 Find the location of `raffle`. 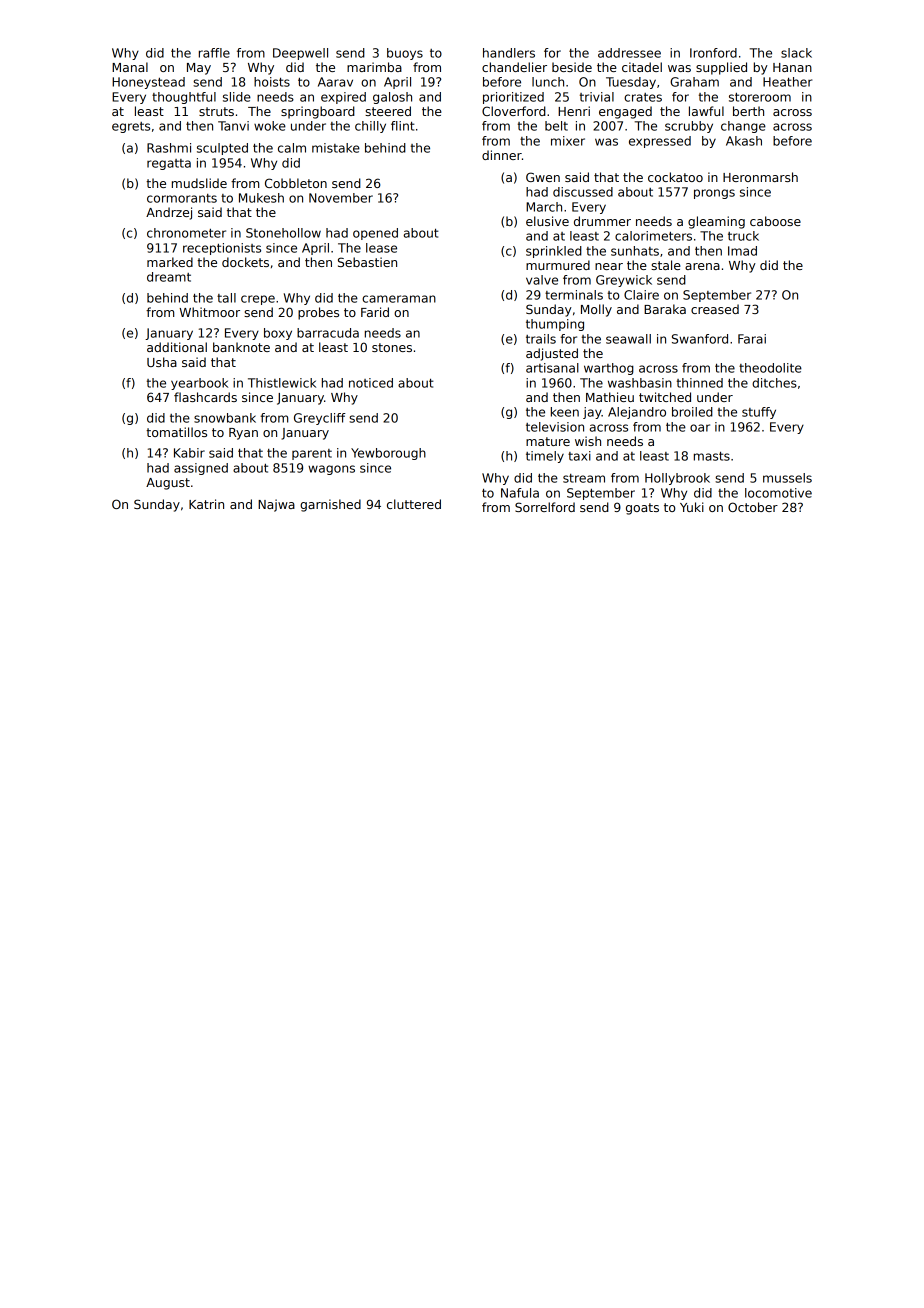

raffle is located at coordinates (214, 53).
